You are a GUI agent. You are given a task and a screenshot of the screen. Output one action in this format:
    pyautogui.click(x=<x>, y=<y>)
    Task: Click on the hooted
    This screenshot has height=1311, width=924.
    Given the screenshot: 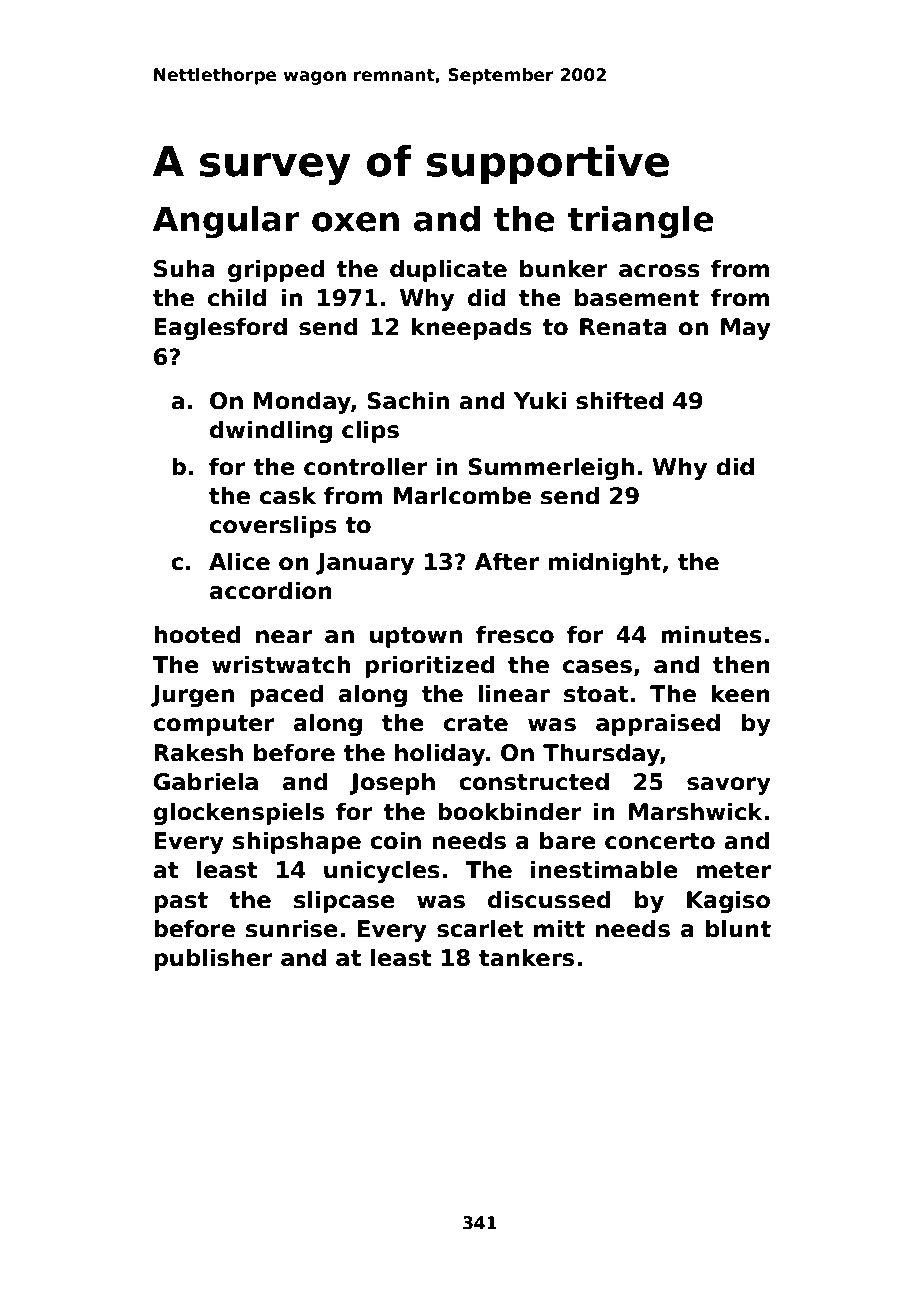 What is the action you would take?
    pyautogui.click(x=197, y=634)
